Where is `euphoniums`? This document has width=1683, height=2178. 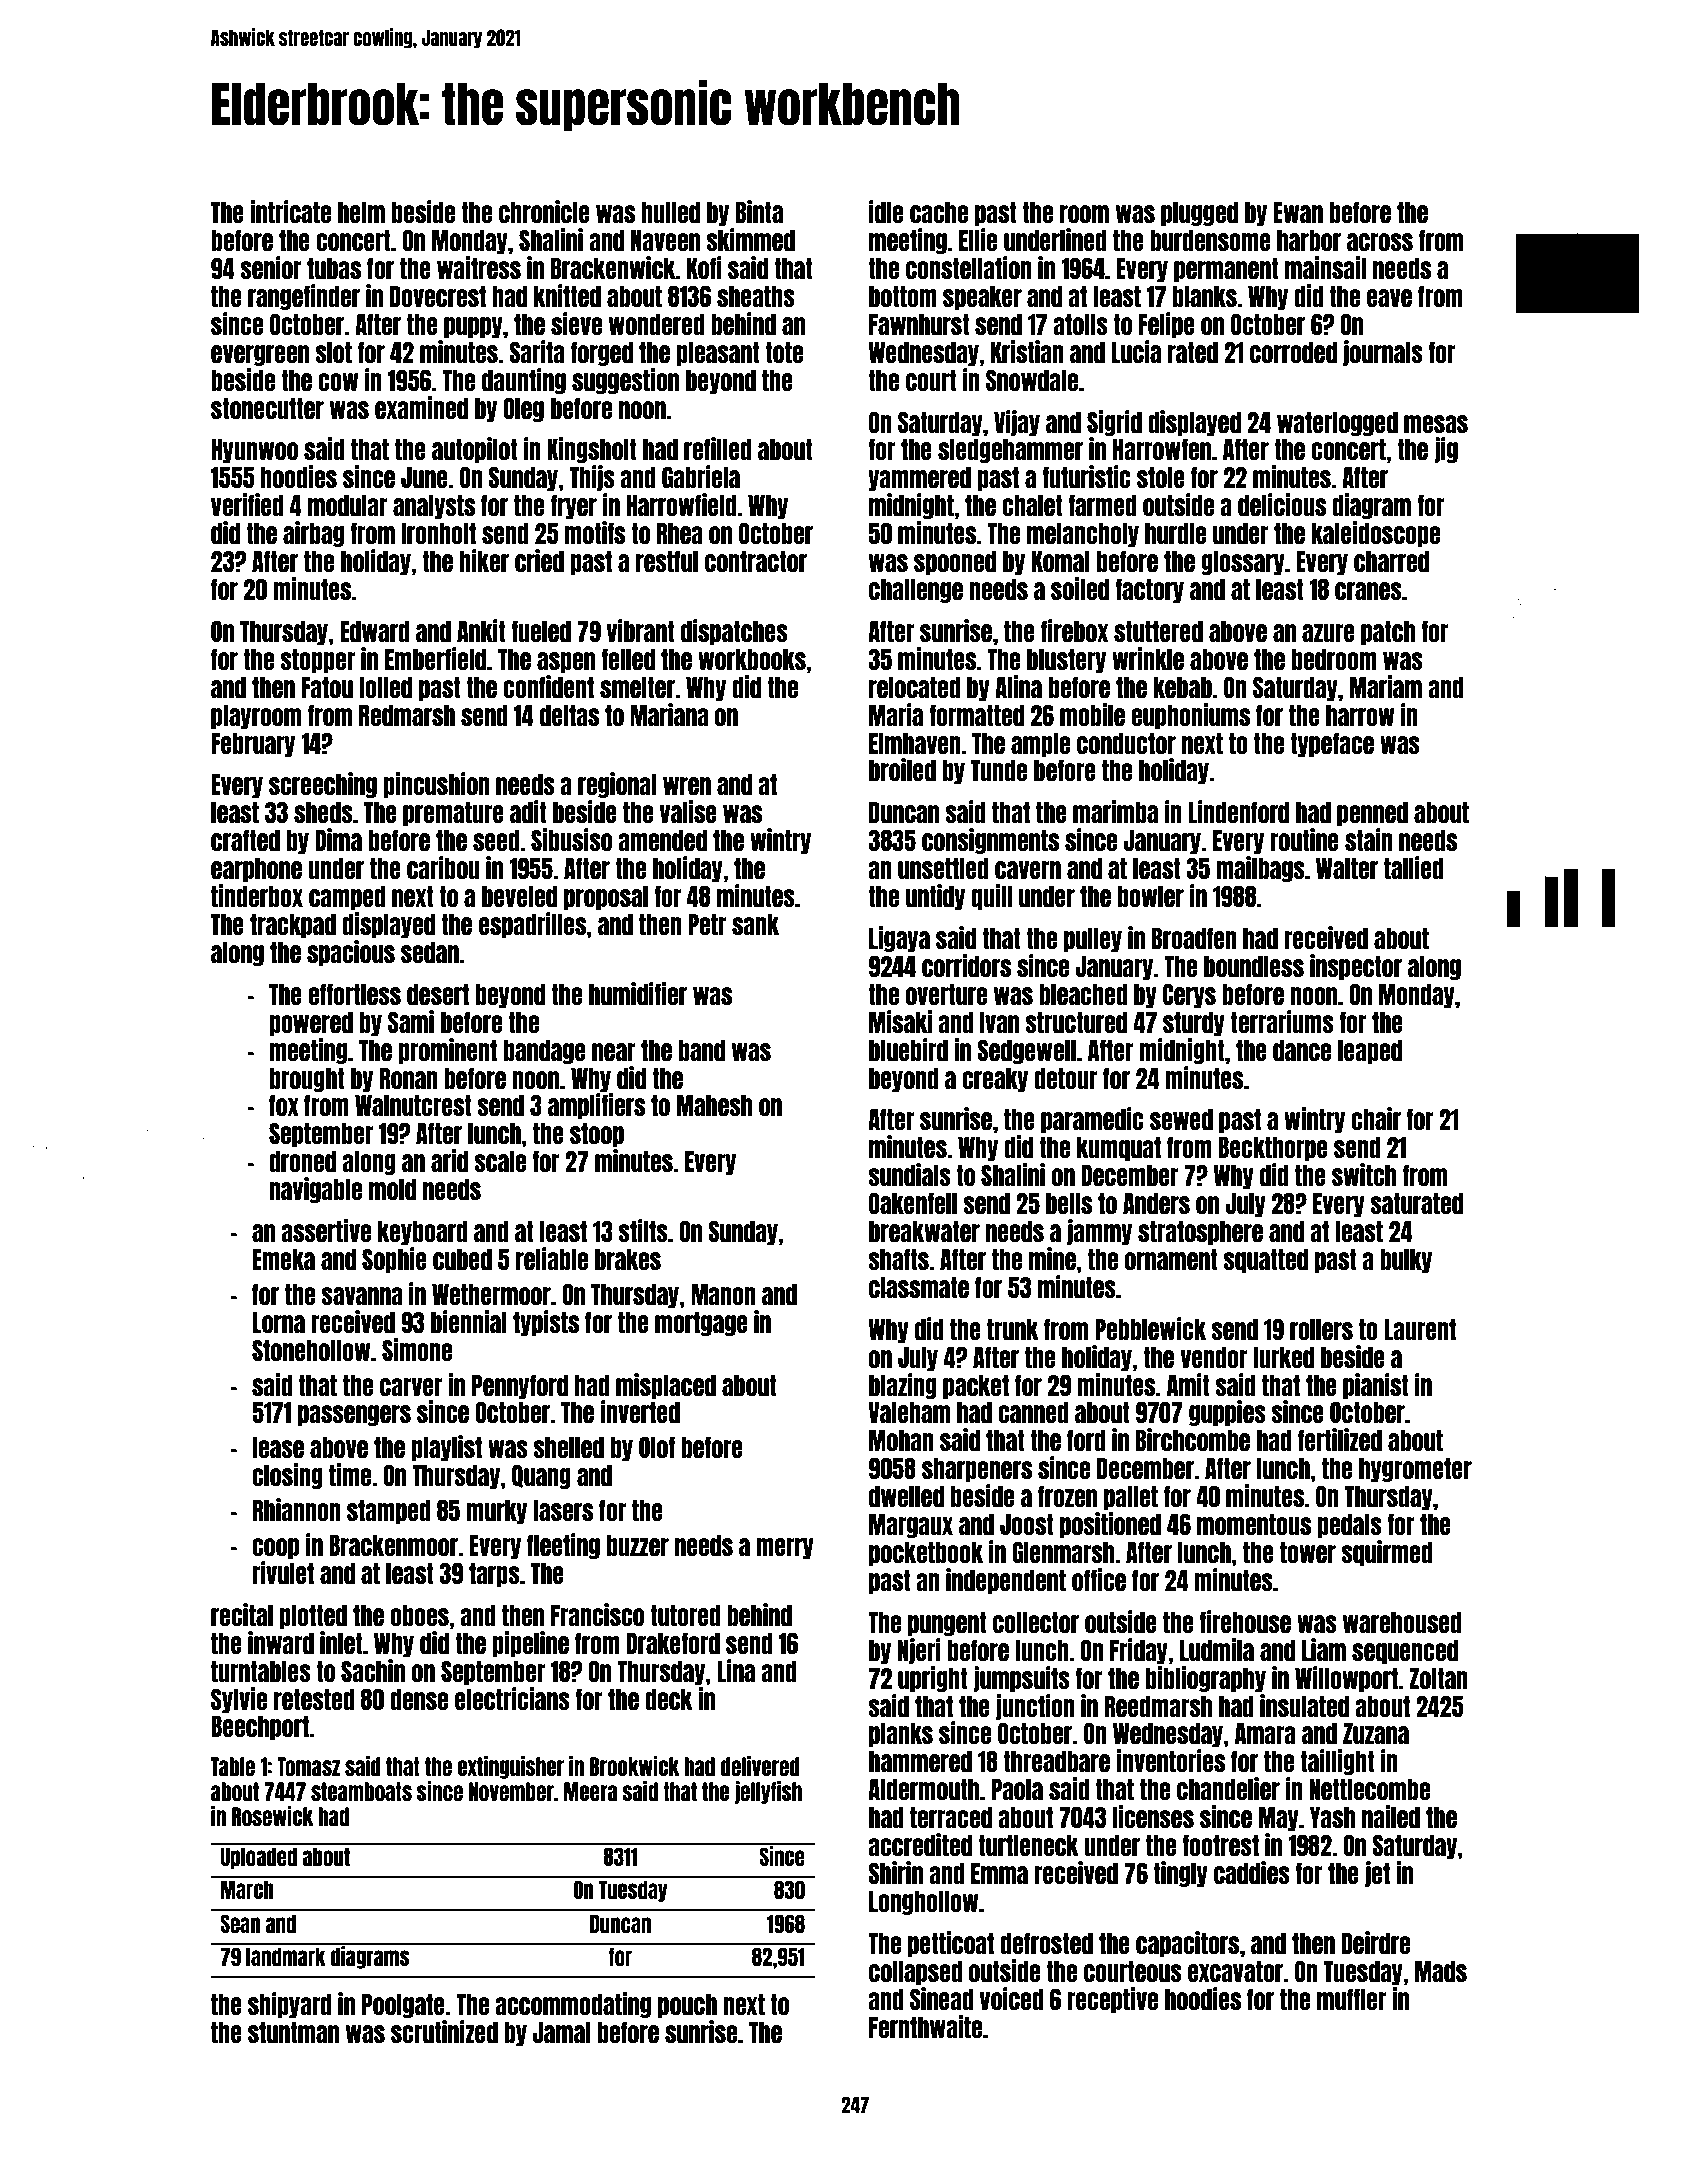 euphoniums is located at coordinates (1190, 716).
